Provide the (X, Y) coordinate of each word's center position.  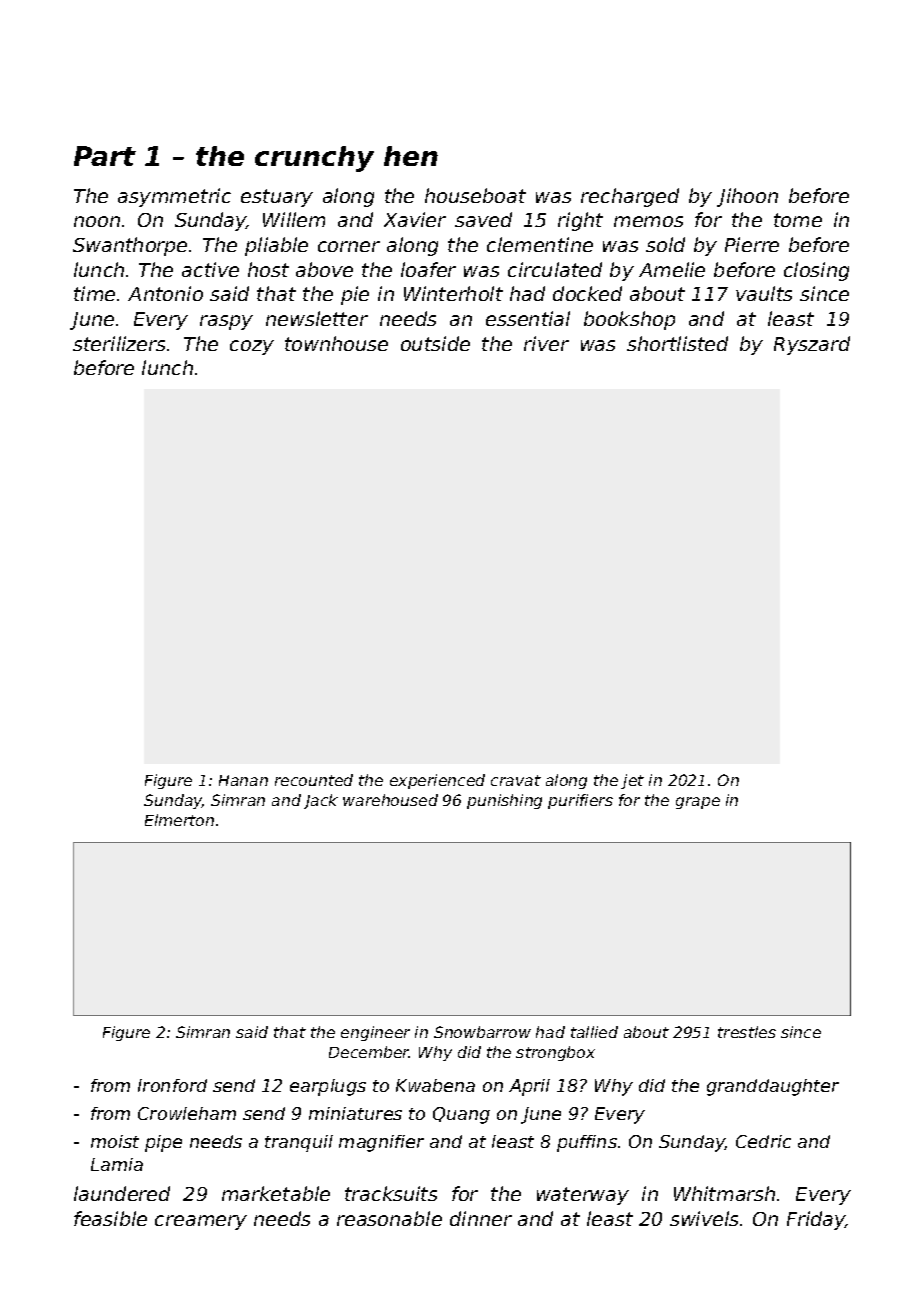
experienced (437, 781)
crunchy (314, 159)
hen (411, 156)
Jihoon (747, 197)
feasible (110, 1218)
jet (632, 781)
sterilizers (119, 343)
